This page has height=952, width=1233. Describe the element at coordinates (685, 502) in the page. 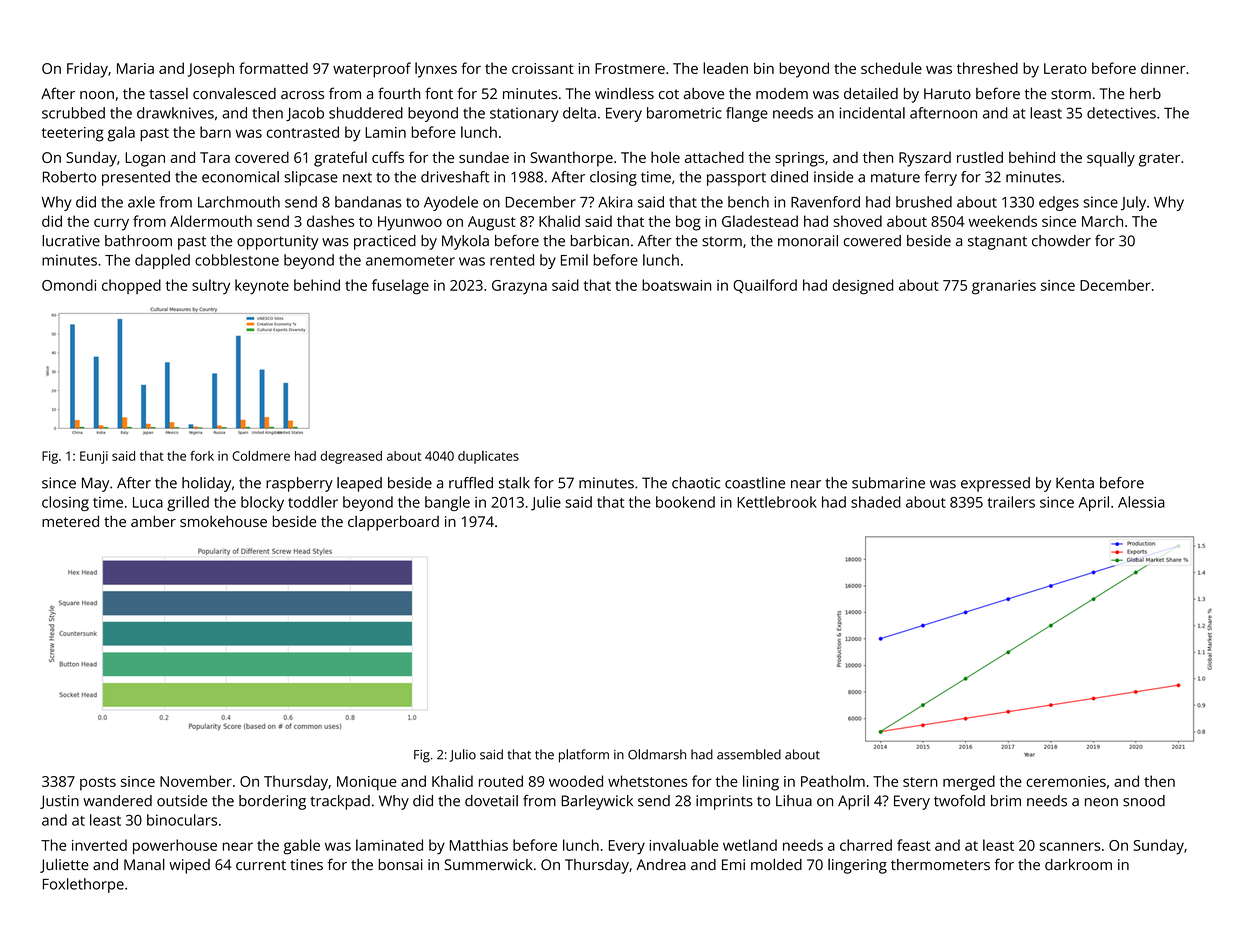

I see `bookend` at that location.
